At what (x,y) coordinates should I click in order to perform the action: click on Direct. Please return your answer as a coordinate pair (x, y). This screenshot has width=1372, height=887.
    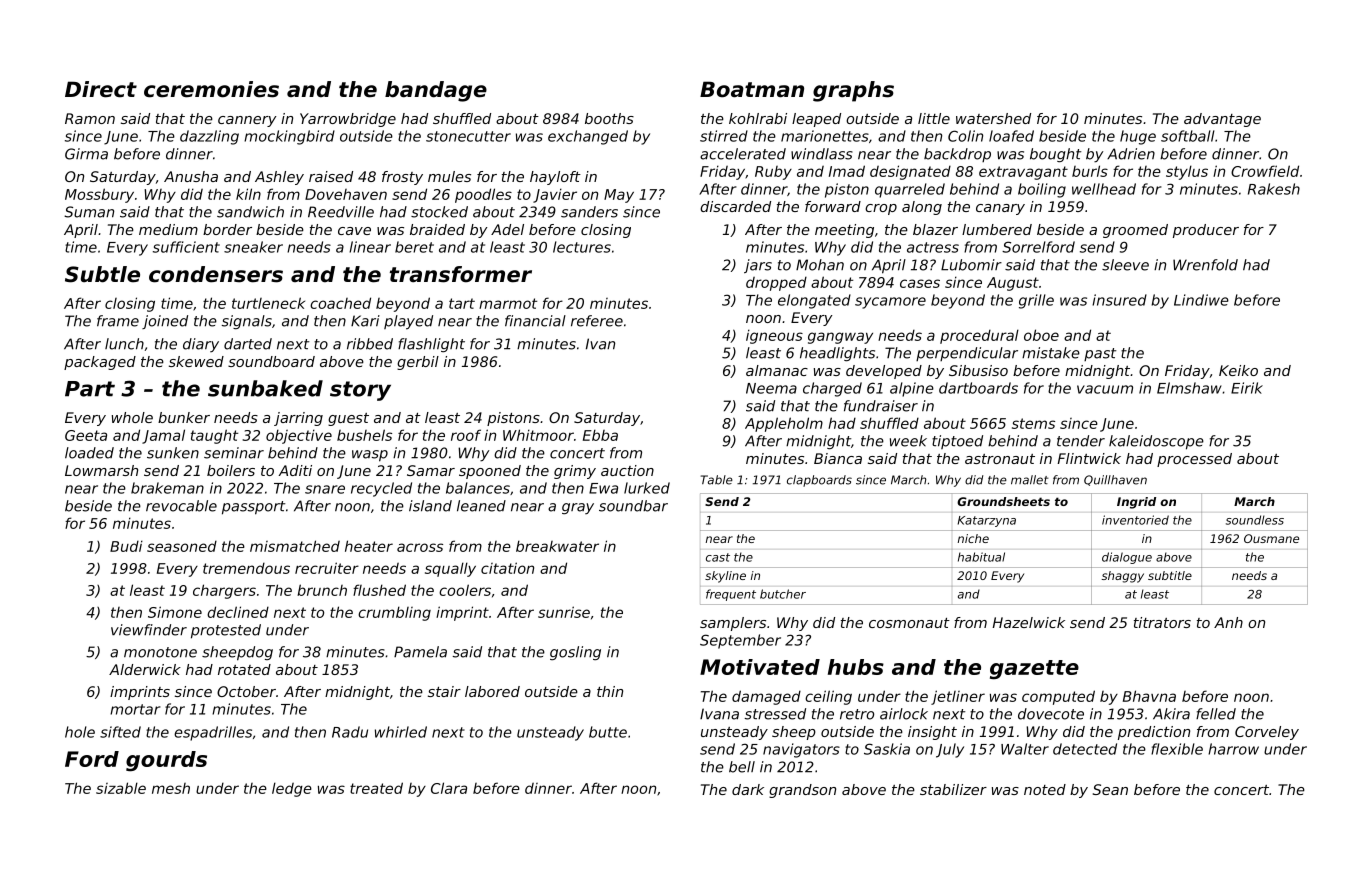
    Looking at the image, I should click on (101, 89).
